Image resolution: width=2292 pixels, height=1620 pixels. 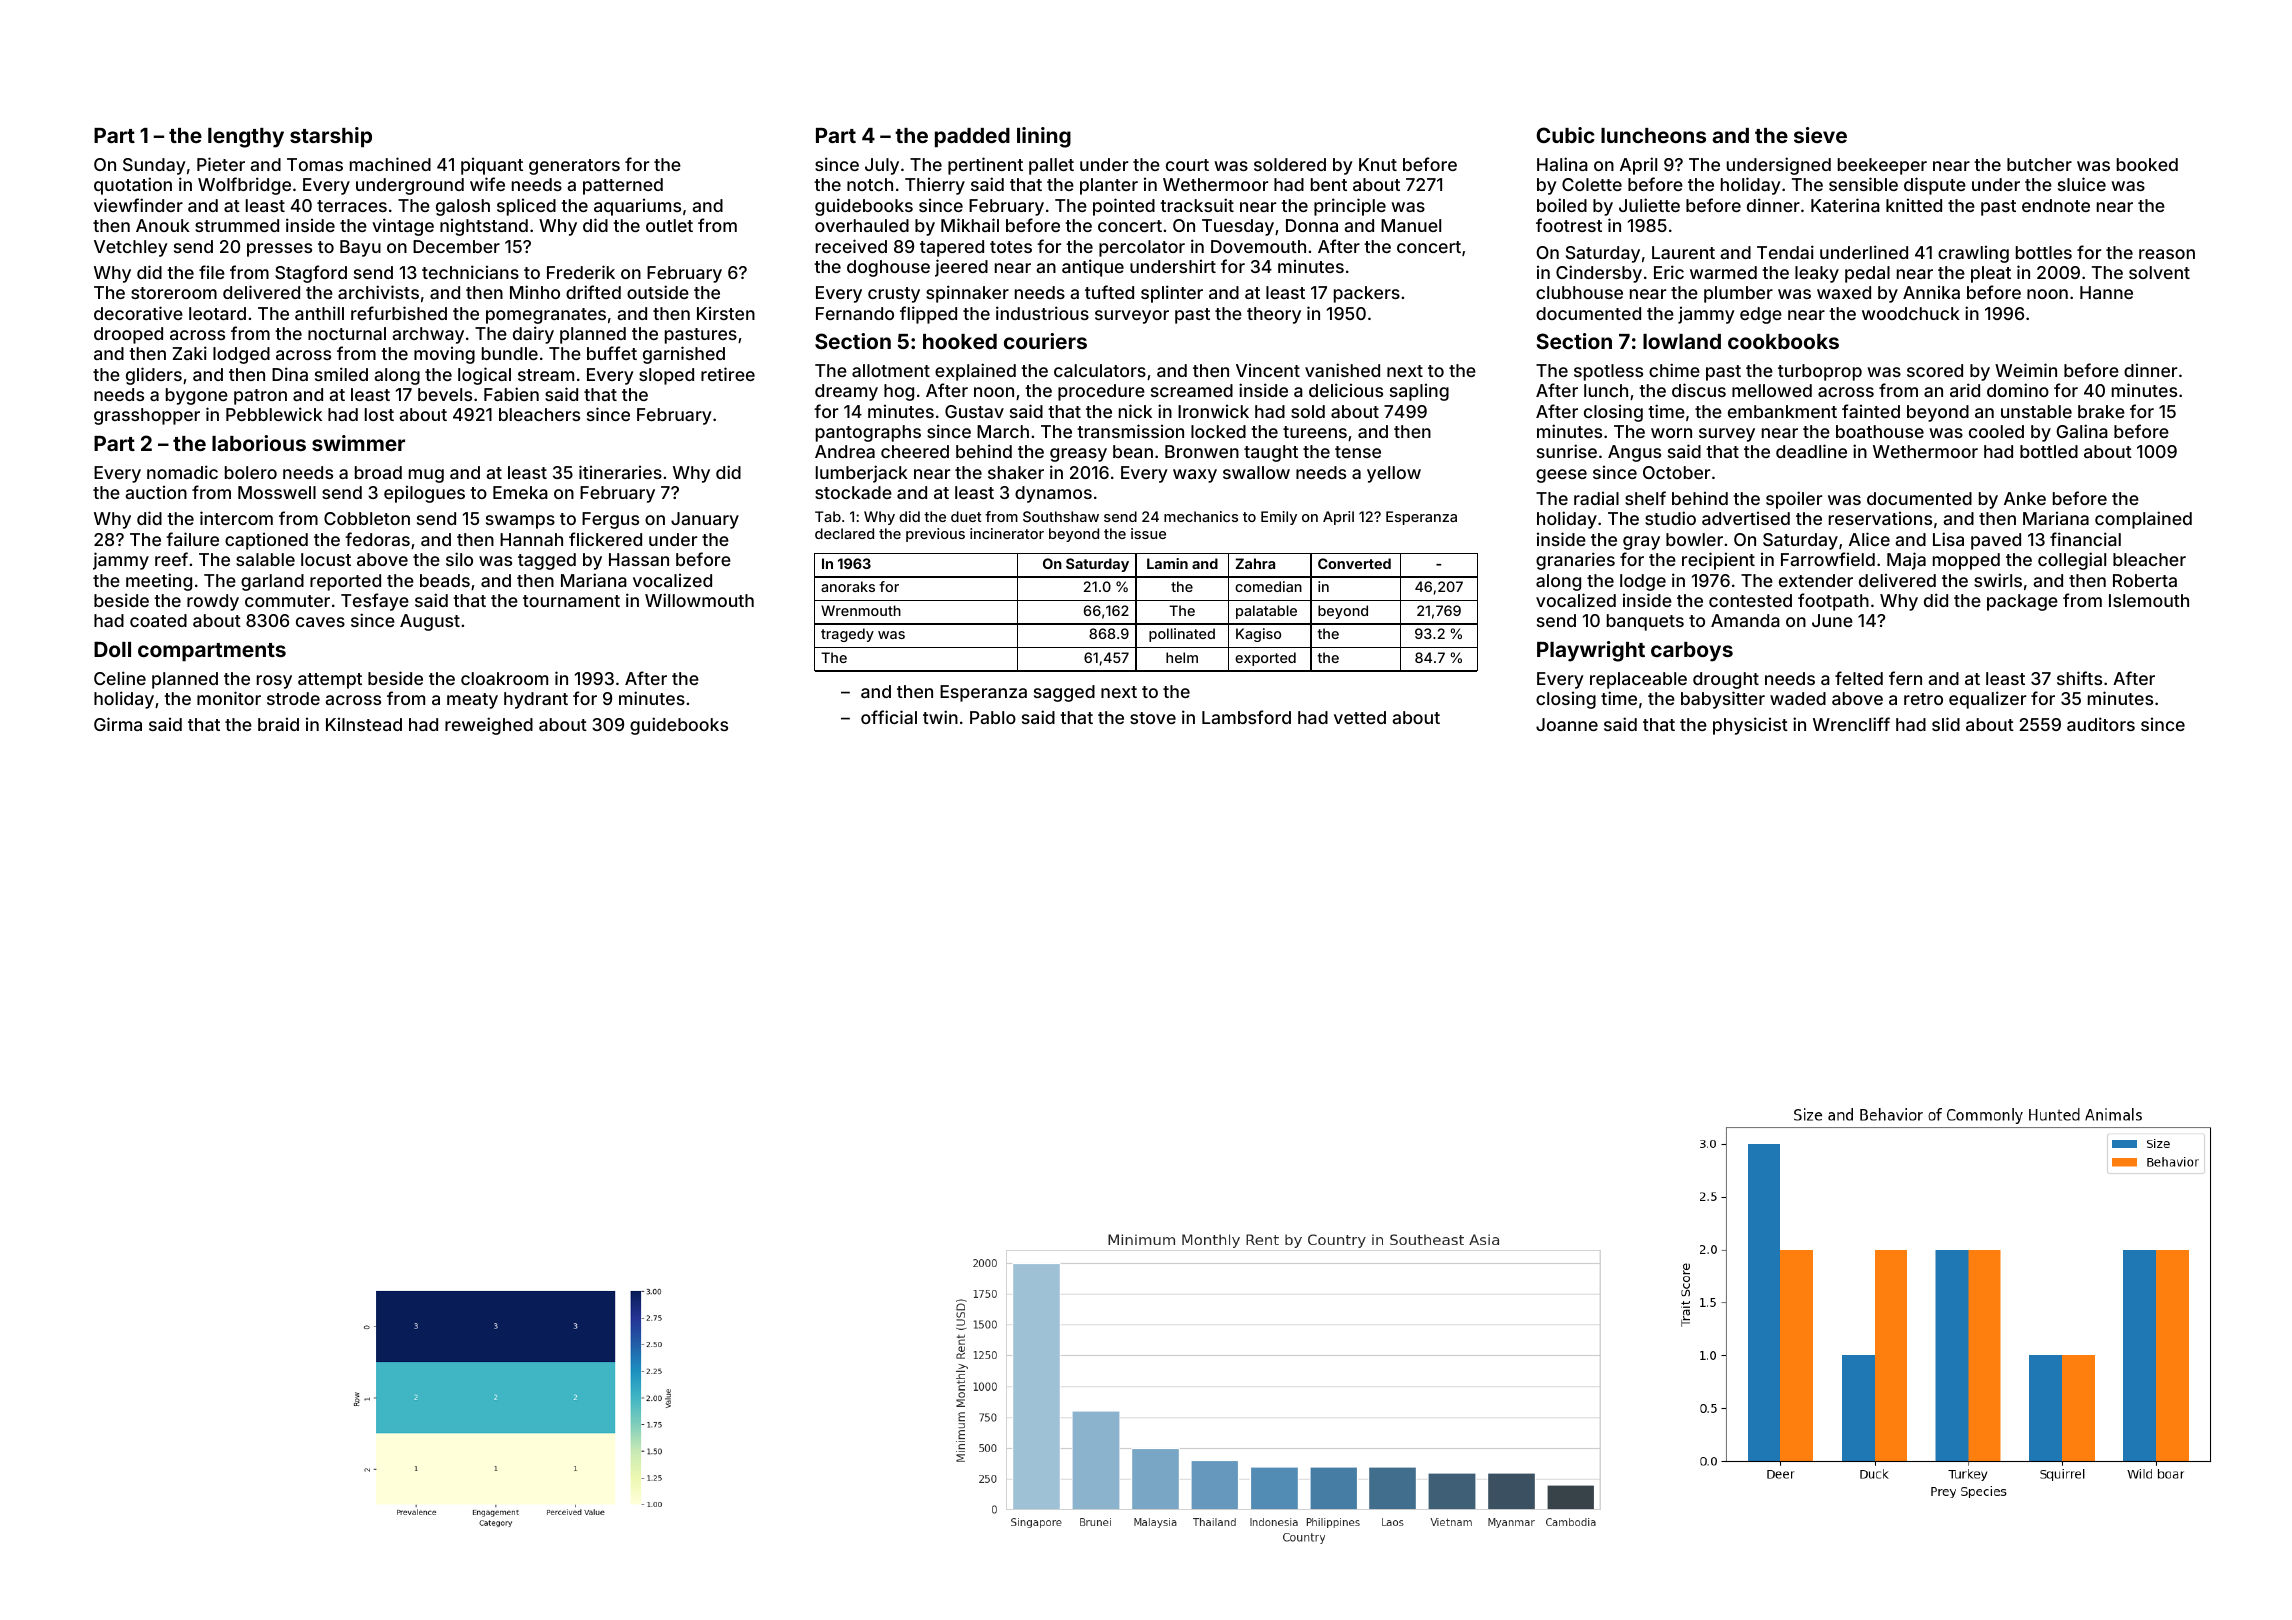 I want to click on tragedy, so click(x=847, y=635).
